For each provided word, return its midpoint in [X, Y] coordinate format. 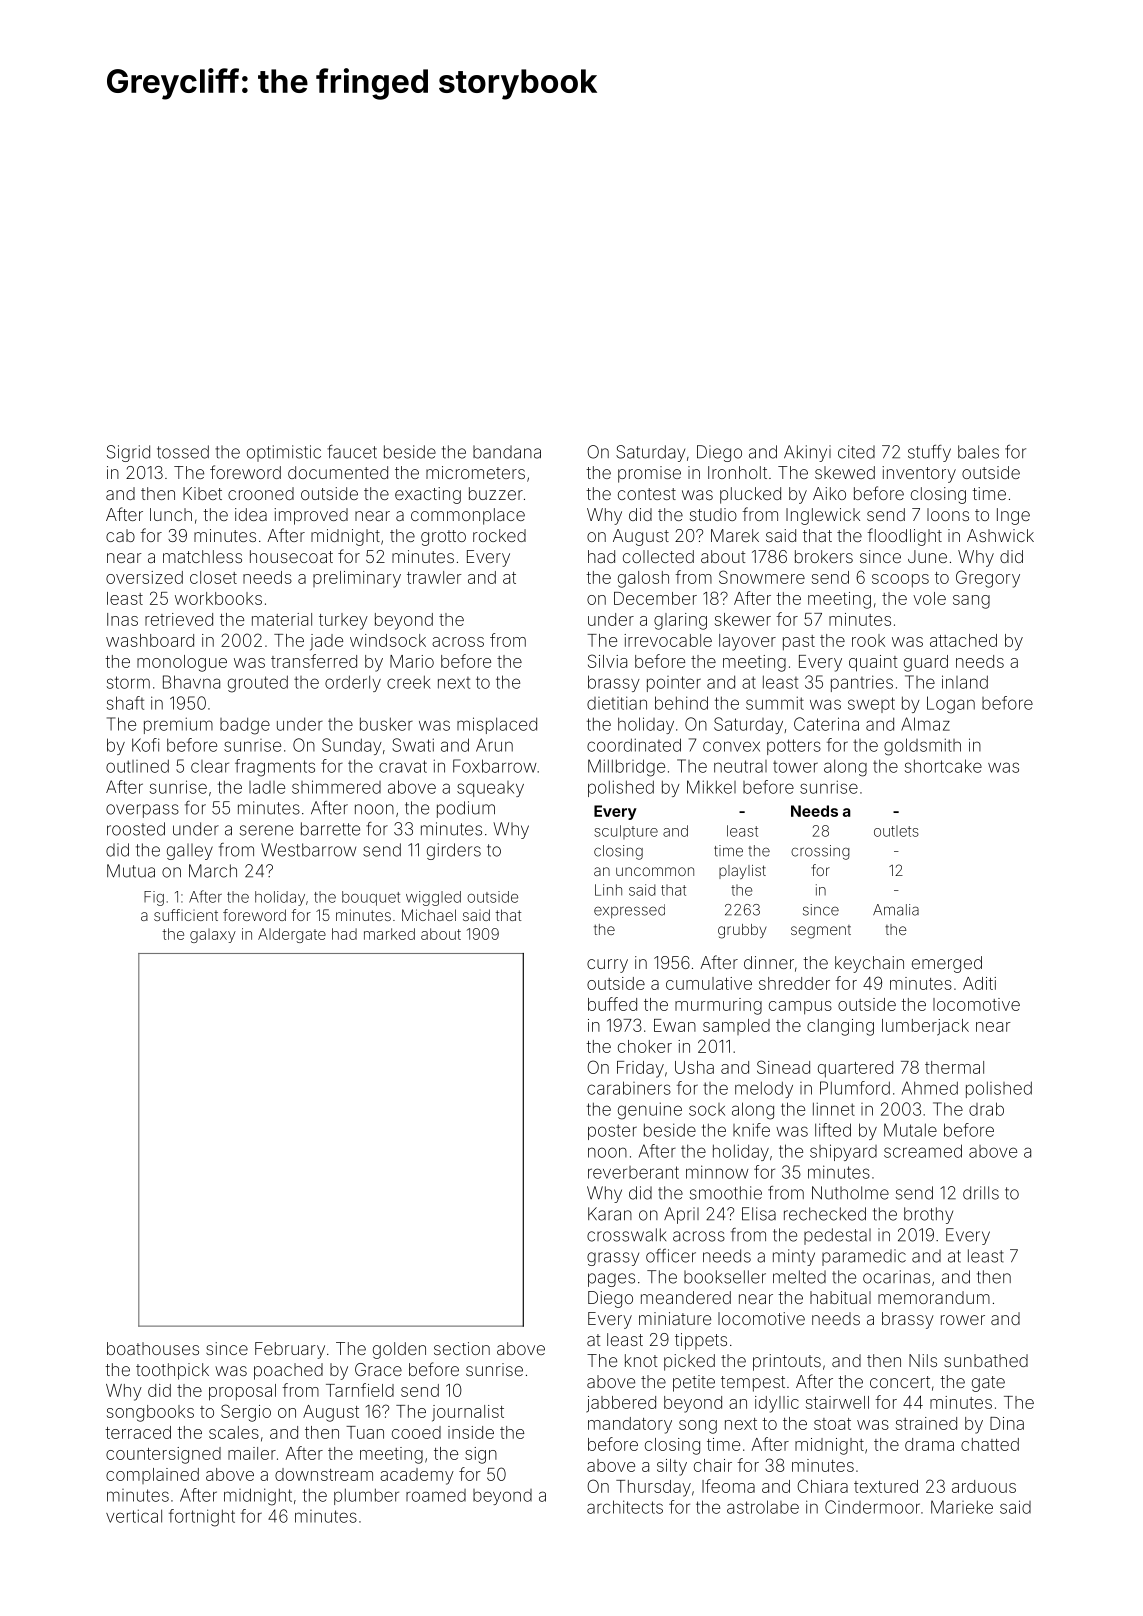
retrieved [179, 619]
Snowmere [762, 577]
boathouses [153, 1348]
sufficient [186, 915]
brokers [824, 556]
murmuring [718, 1006]
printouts [787, 1362]
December [655, 598]
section [462, 1348]
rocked [499, 535]
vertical [134, 1516]
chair [713, 1465]
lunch [171, 514]
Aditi [979, 983]
